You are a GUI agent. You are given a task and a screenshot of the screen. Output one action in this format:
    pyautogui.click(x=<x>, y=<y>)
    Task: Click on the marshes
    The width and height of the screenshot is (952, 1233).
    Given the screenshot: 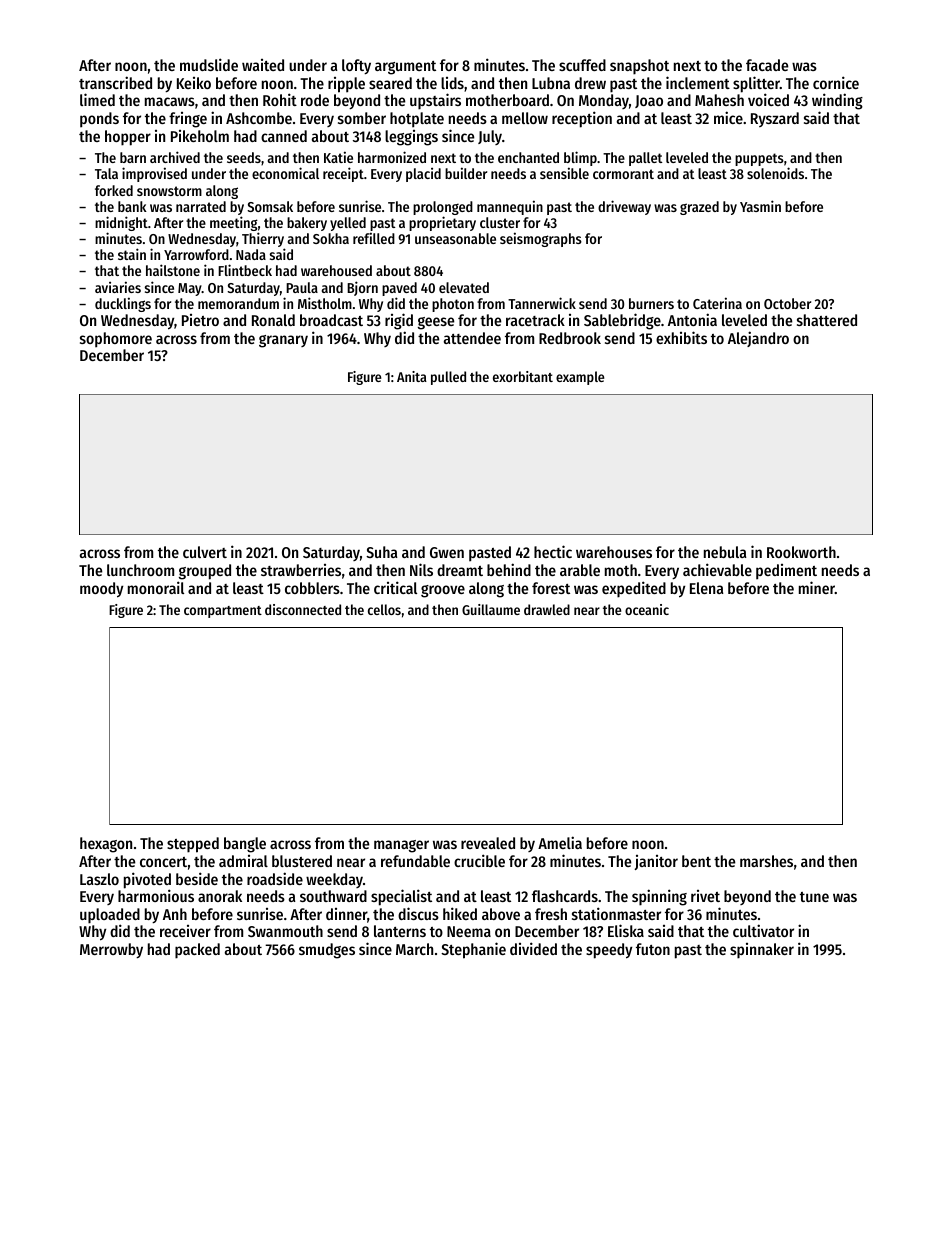 What is the action you would take?
    pyautogui.click(x=766, y=861)
